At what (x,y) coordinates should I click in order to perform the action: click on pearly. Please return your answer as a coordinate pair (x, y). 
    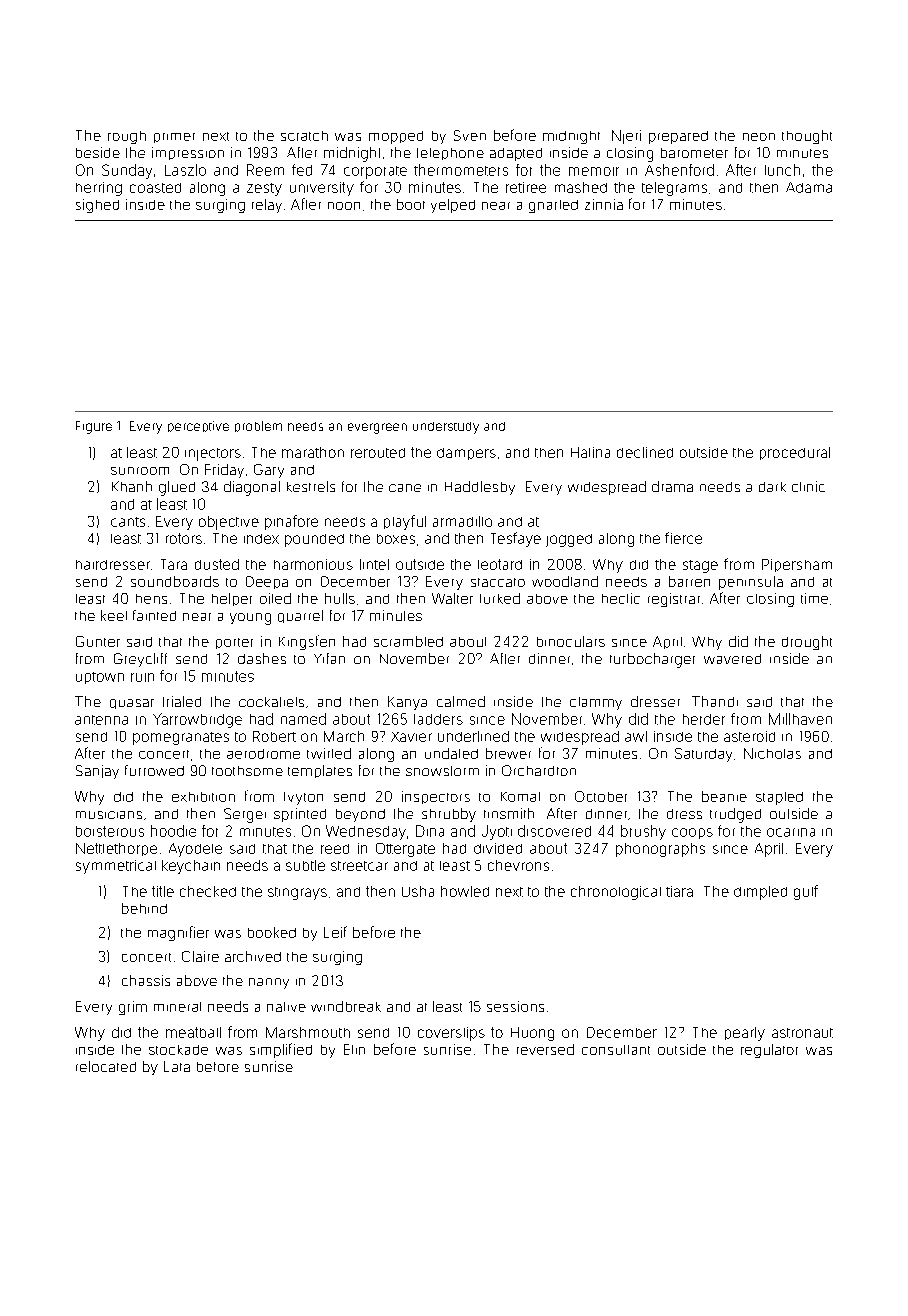
    Looking at the image, I should click on (745, 1034).
